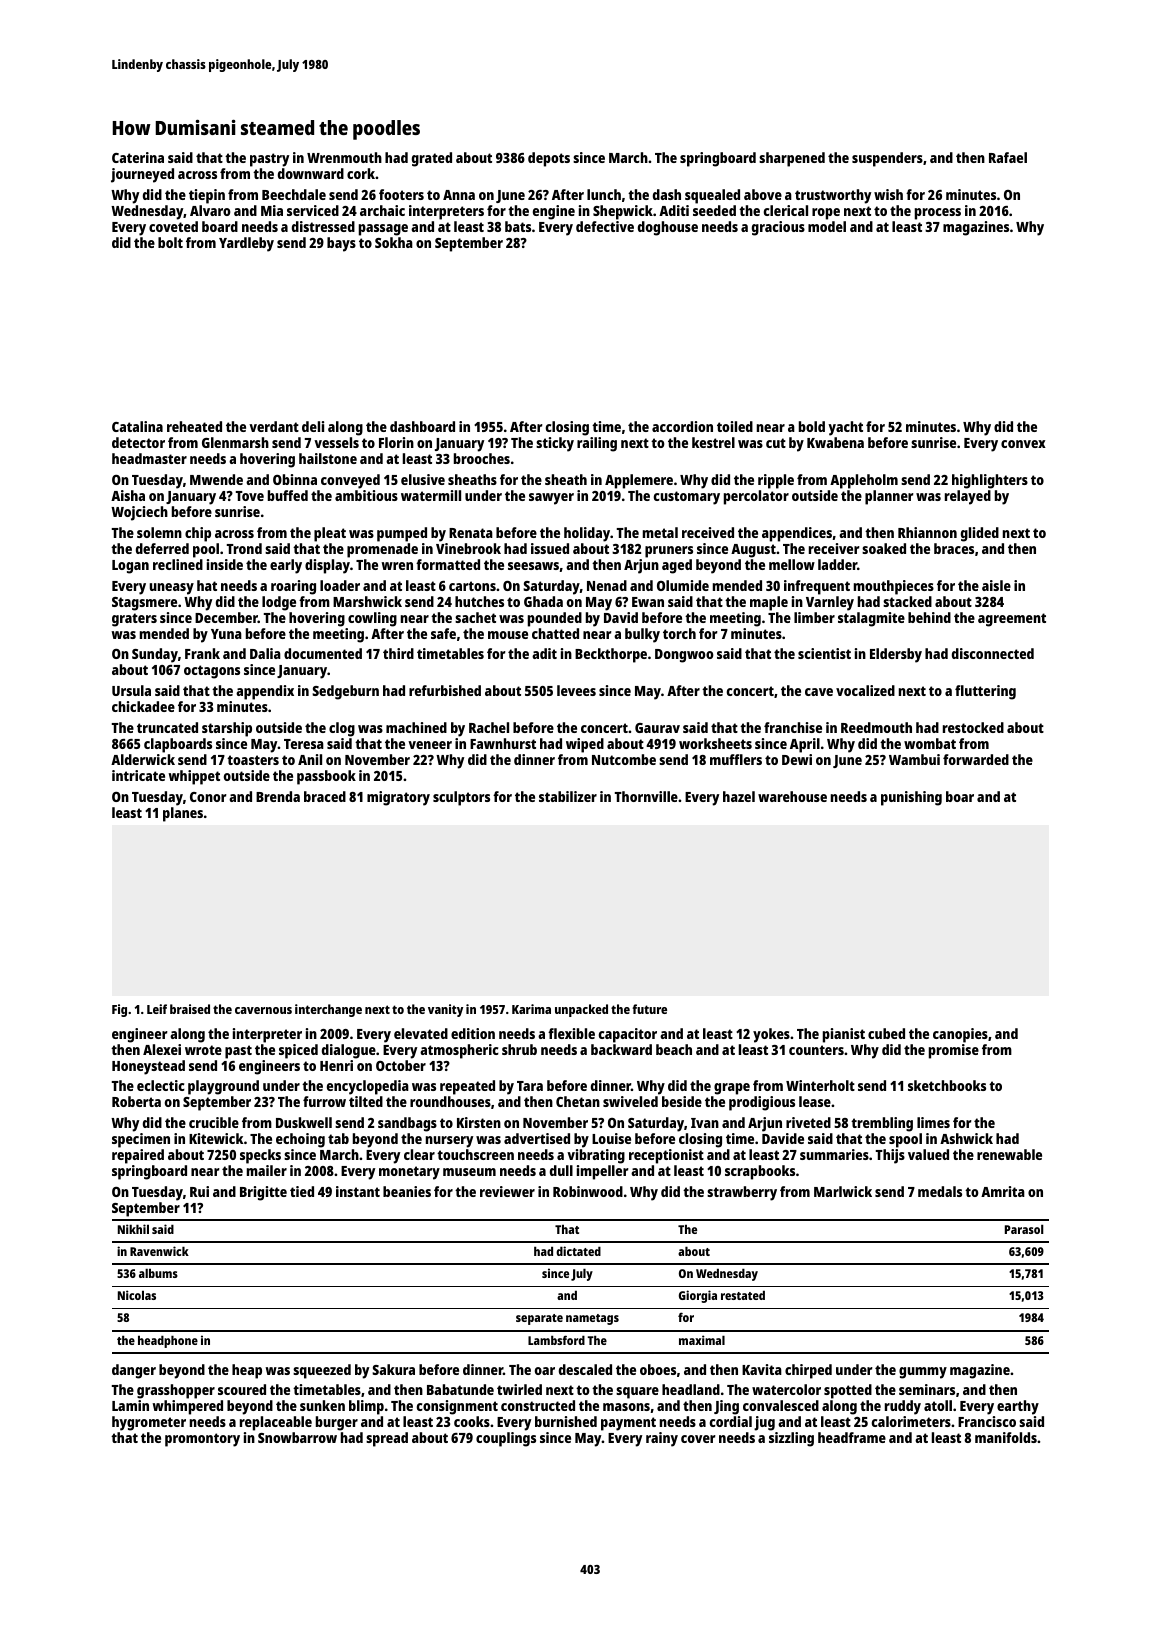 Image resolution: width=1161 pixels, height=1642 pixels. What do you see at coordinates (845, 428) in the screenshot?
I see `yacht` at bounding box center [845, 428].
